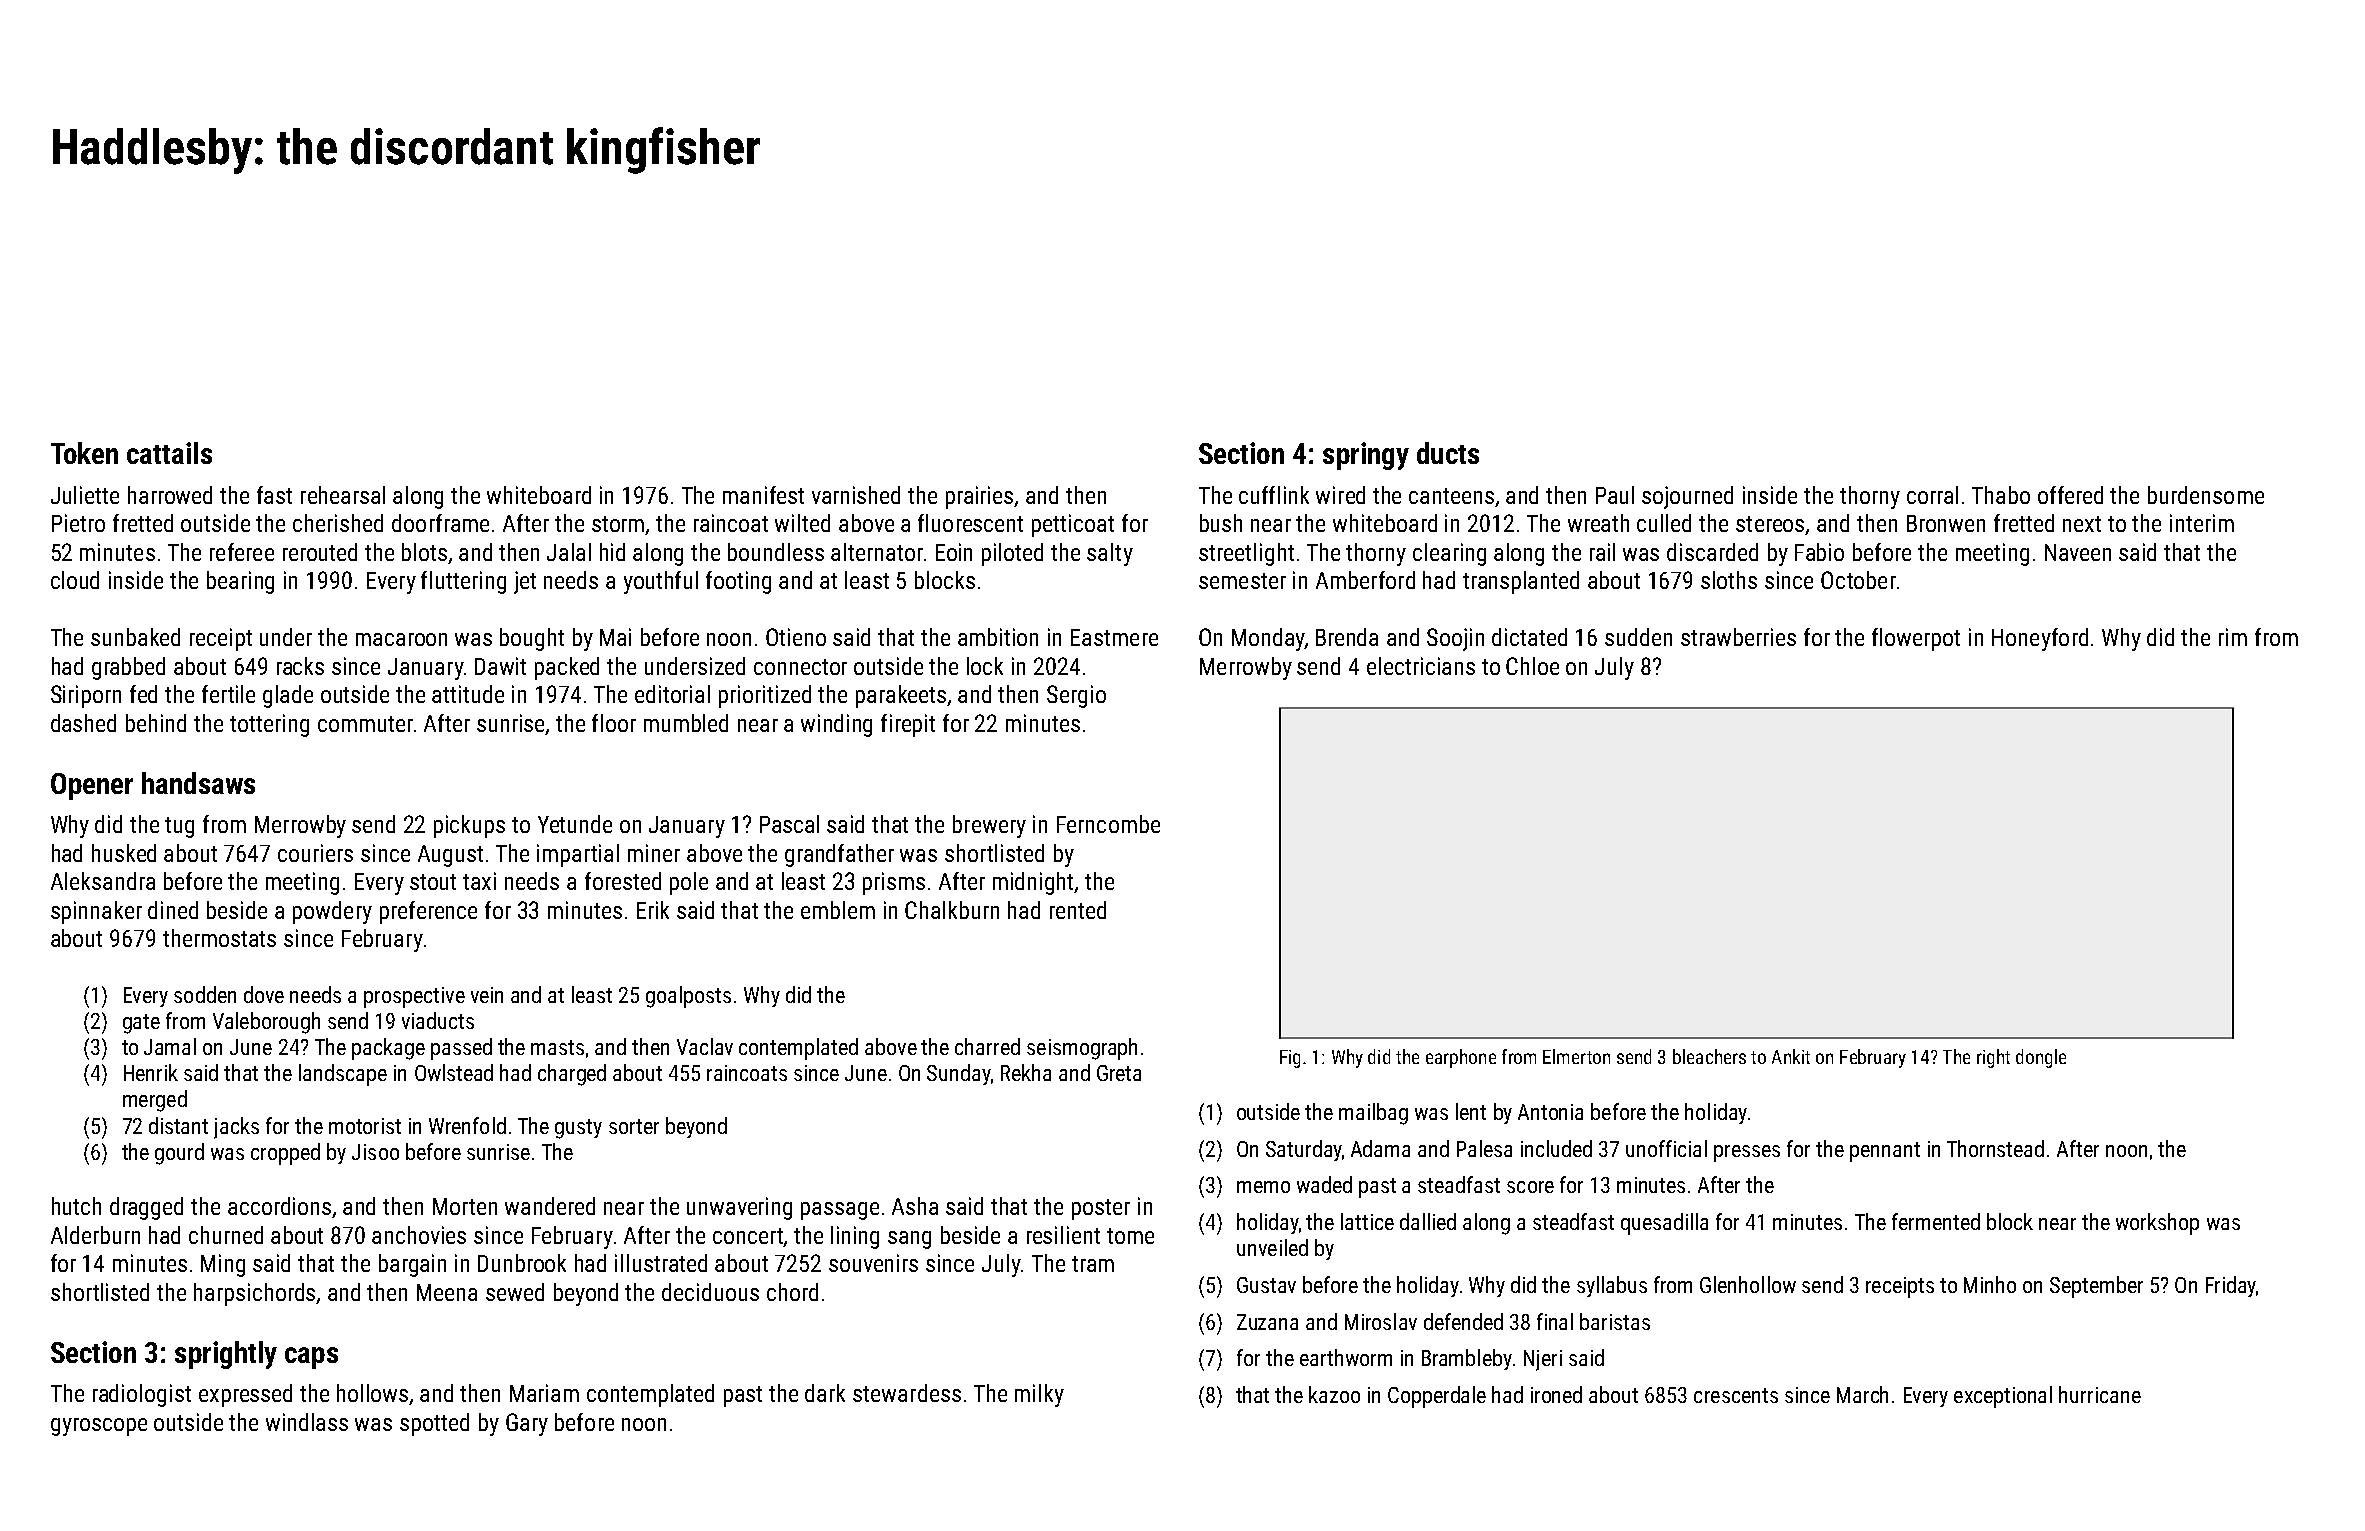 This page has width=2365, height=1531. Describe the element at coordinates (1687, 497) in the page. I see `sojourned` at that location.
